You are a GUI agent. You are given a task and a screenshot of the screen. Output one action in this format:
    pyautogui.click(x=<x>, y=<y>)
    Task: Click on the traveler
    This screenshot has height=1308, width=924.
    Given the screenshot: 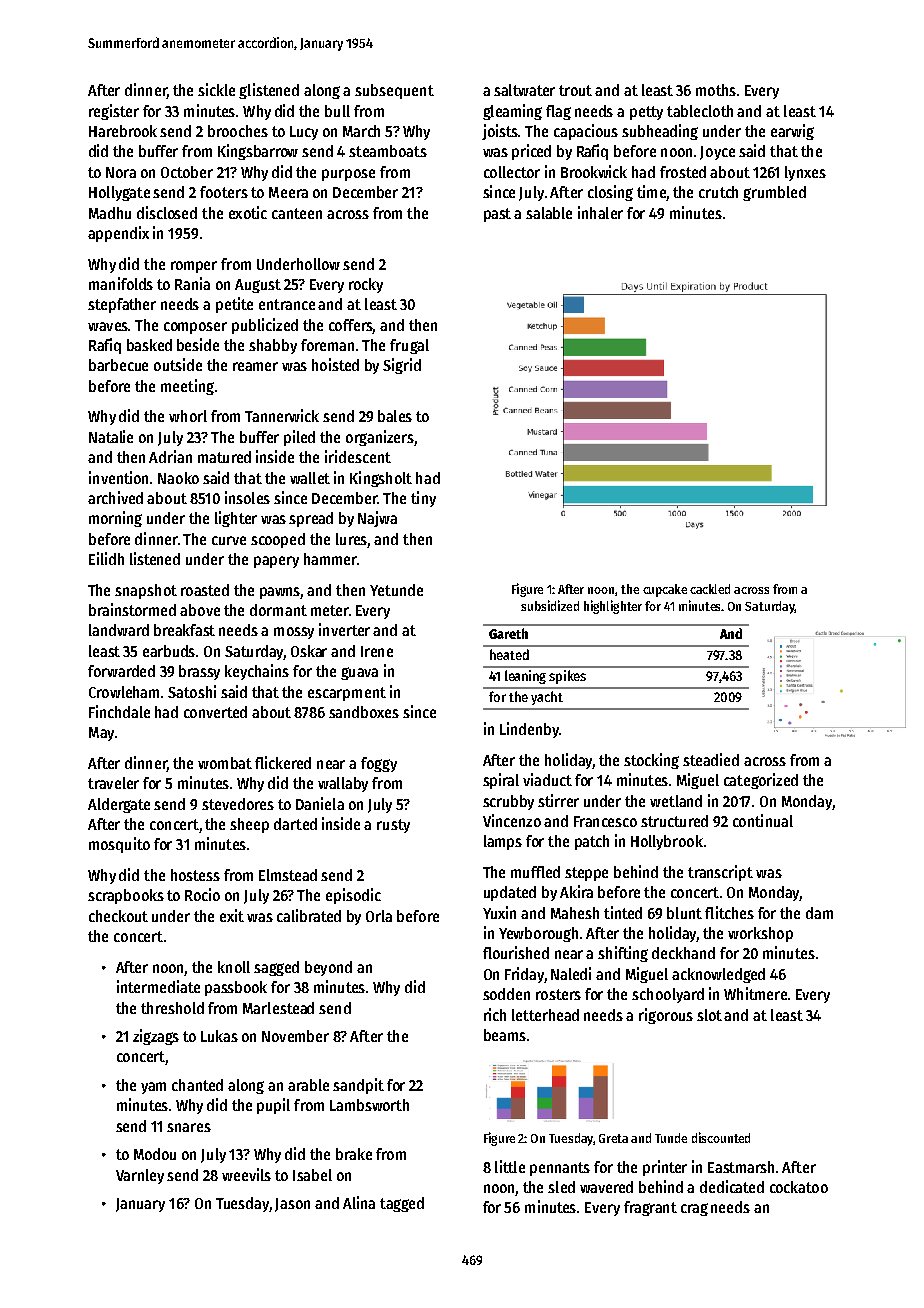 What is the action you would take?
    pyautogui.click(x=113, y=783)
